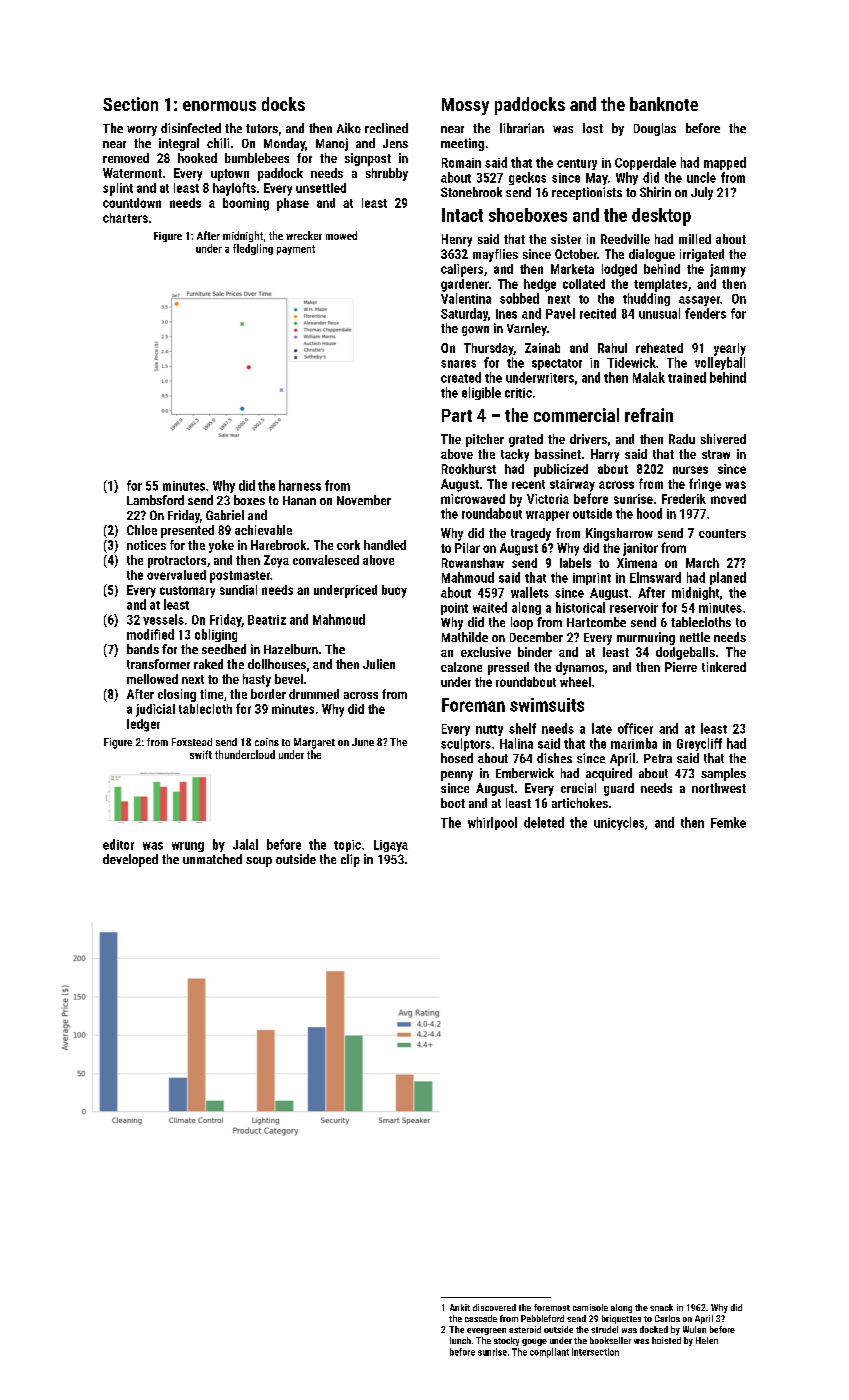  What do you see at coordinates (460, 1340) in the screenshot?
I see `lunch` at bounding box center [460, 1340].
